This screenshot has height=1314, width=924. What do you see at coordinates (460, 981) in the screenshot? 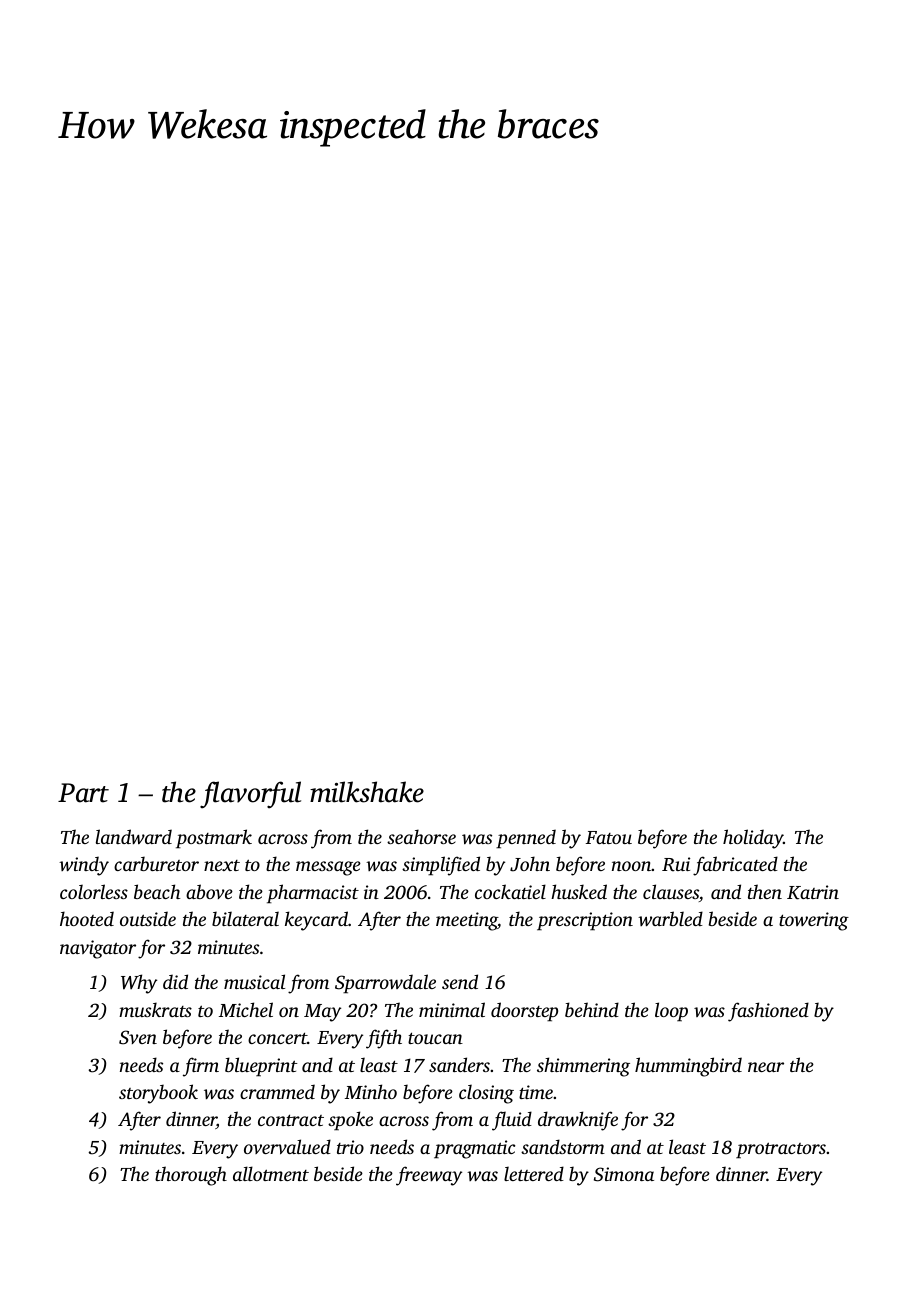
I see `send` at bounding box center [460, 981].
